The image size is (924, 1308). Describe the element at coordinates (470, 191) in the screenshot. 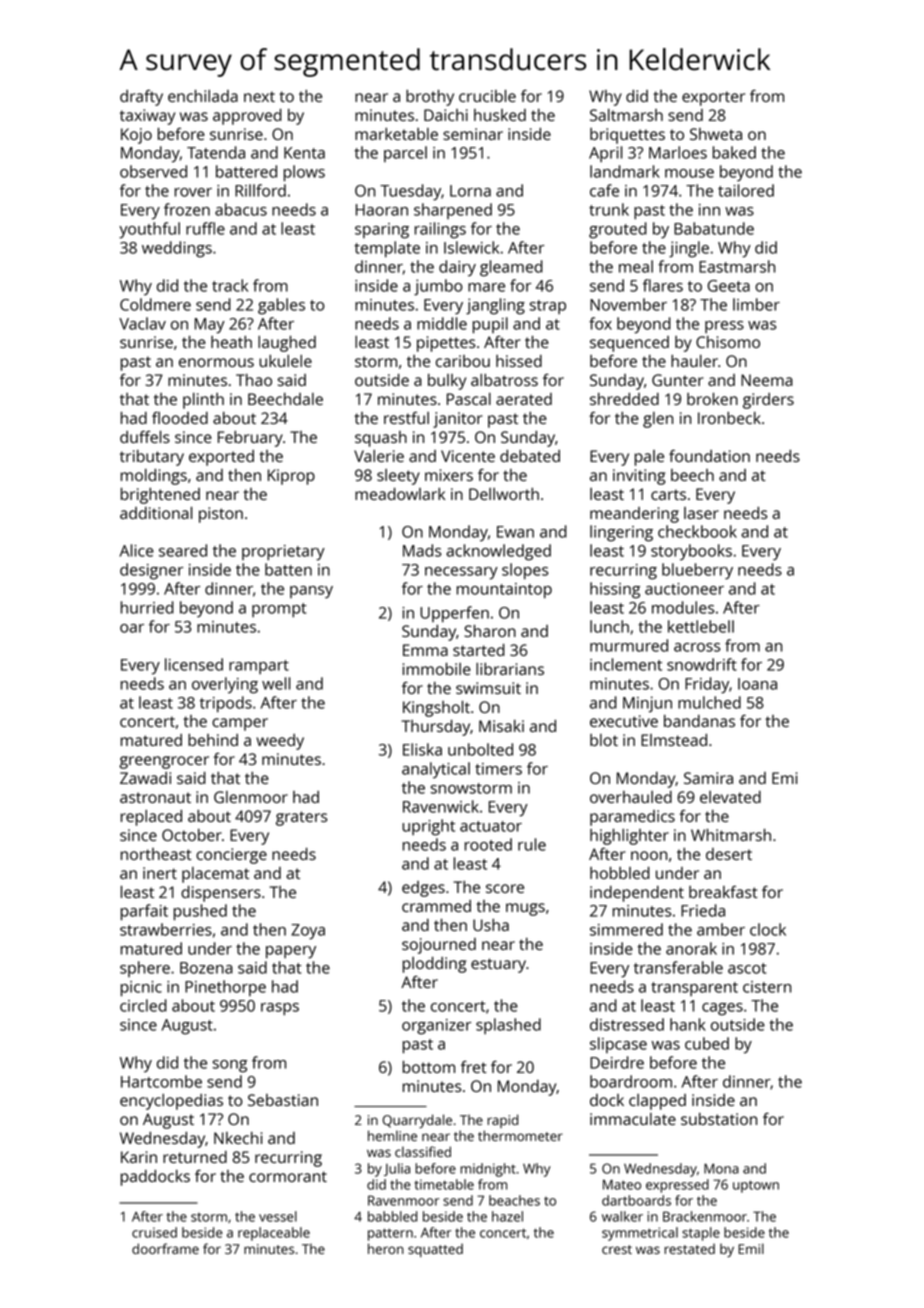

I see `Lorna` at that location.
